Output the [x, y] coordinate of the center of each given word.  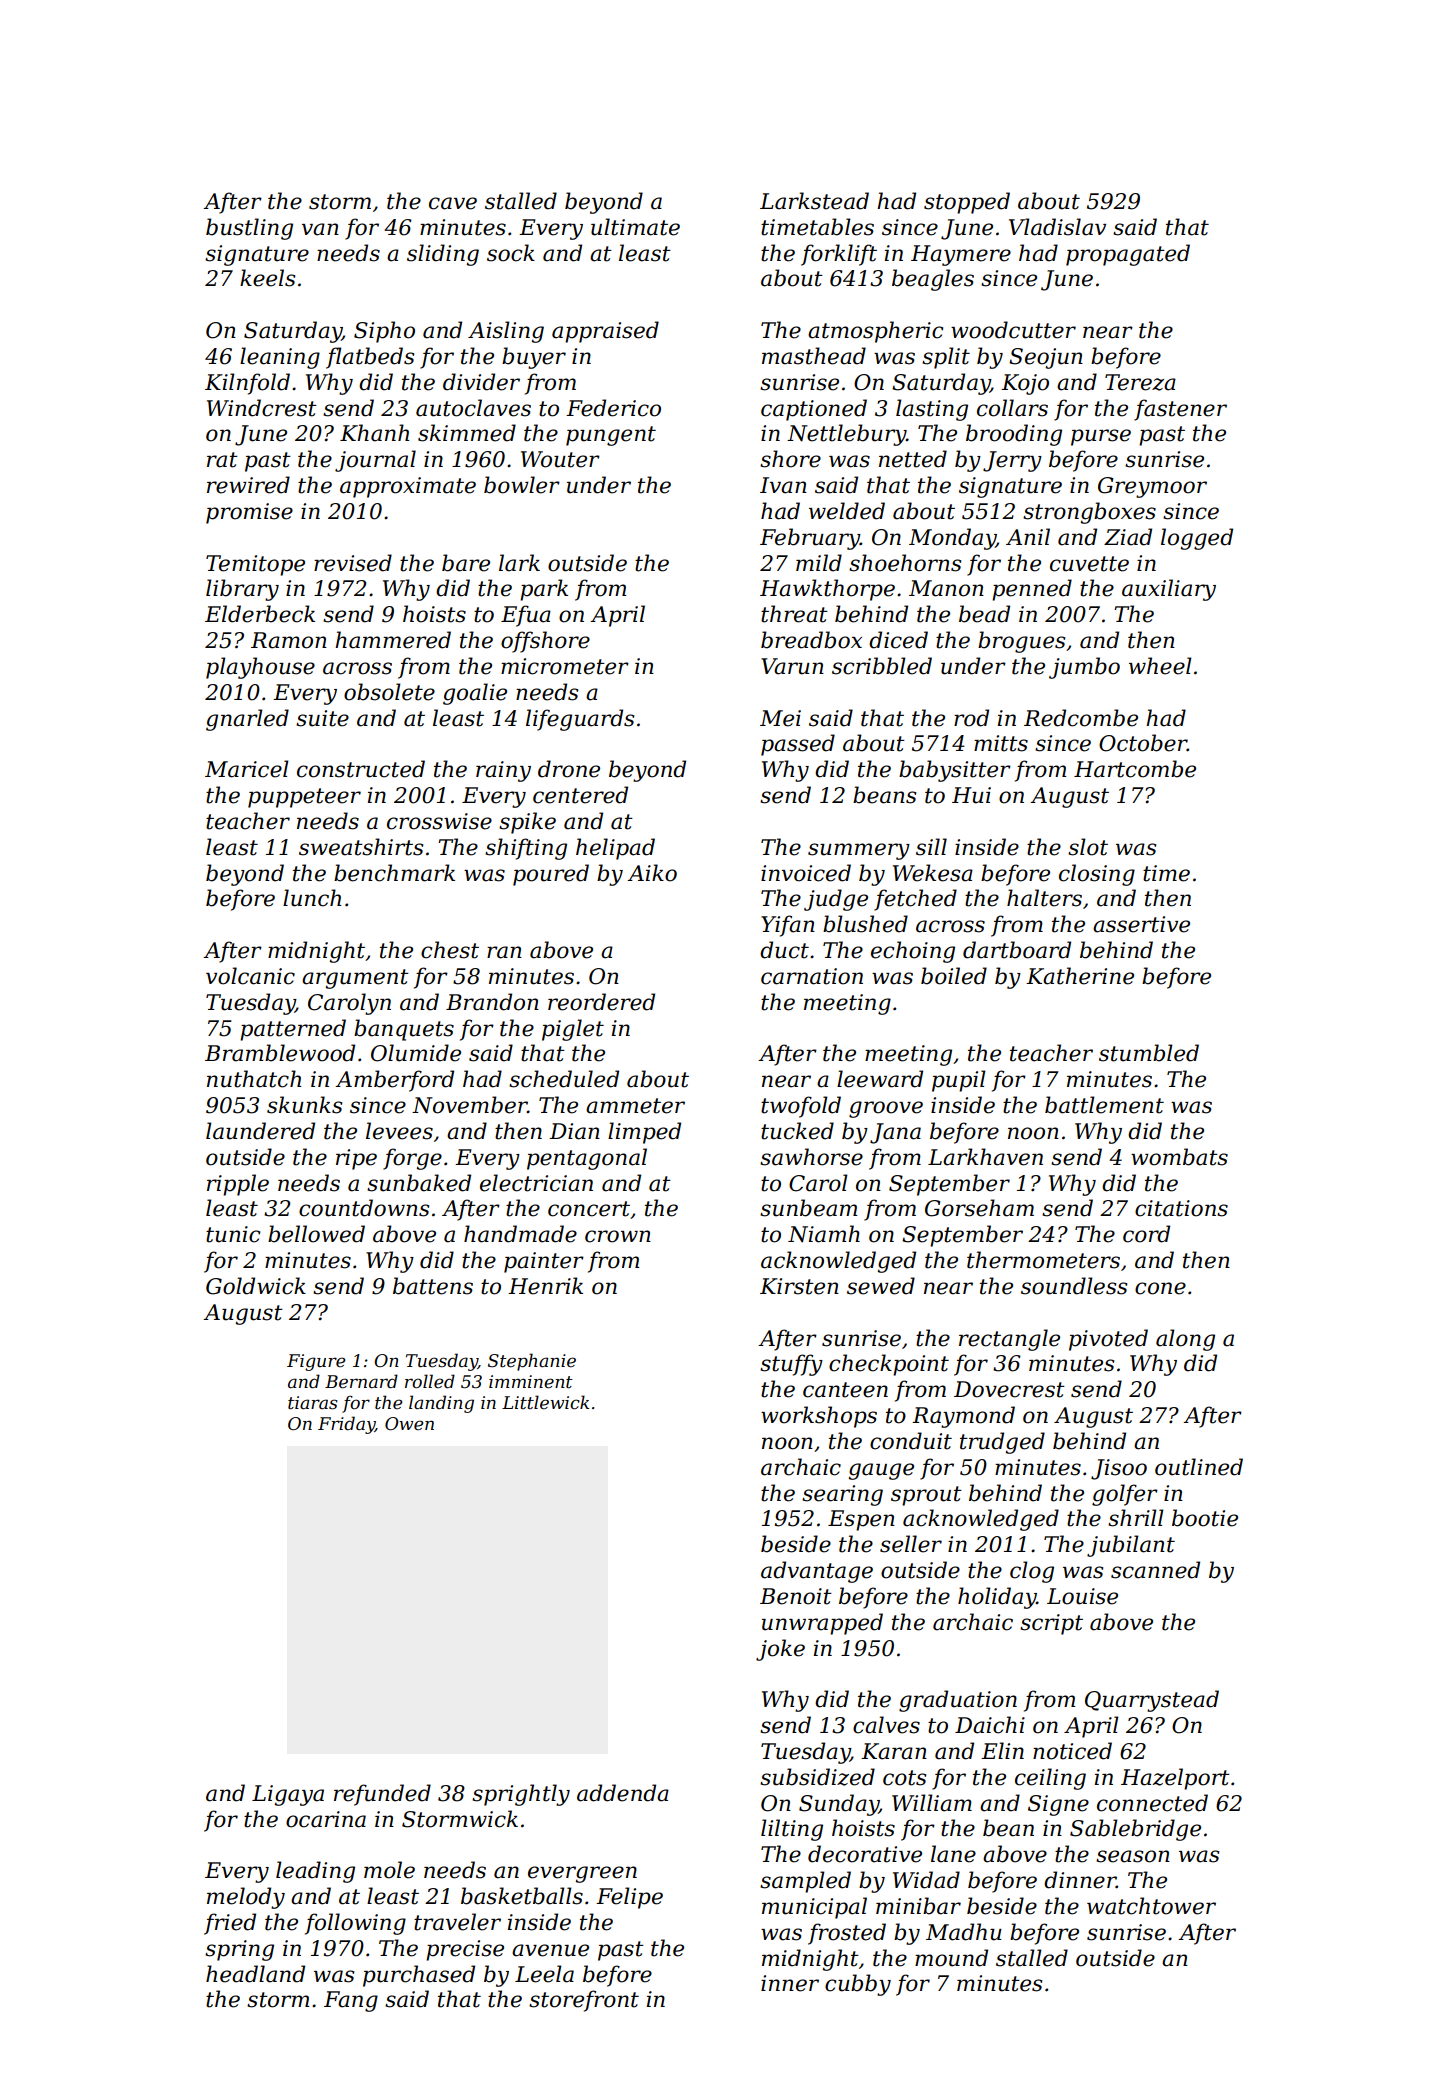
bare [466, 563]
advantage [817, 1572]
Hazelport [1175, 1779]
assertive [1141, 924]
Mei [780, 718]
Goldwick [256, 1286]
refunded [382, 1795]
